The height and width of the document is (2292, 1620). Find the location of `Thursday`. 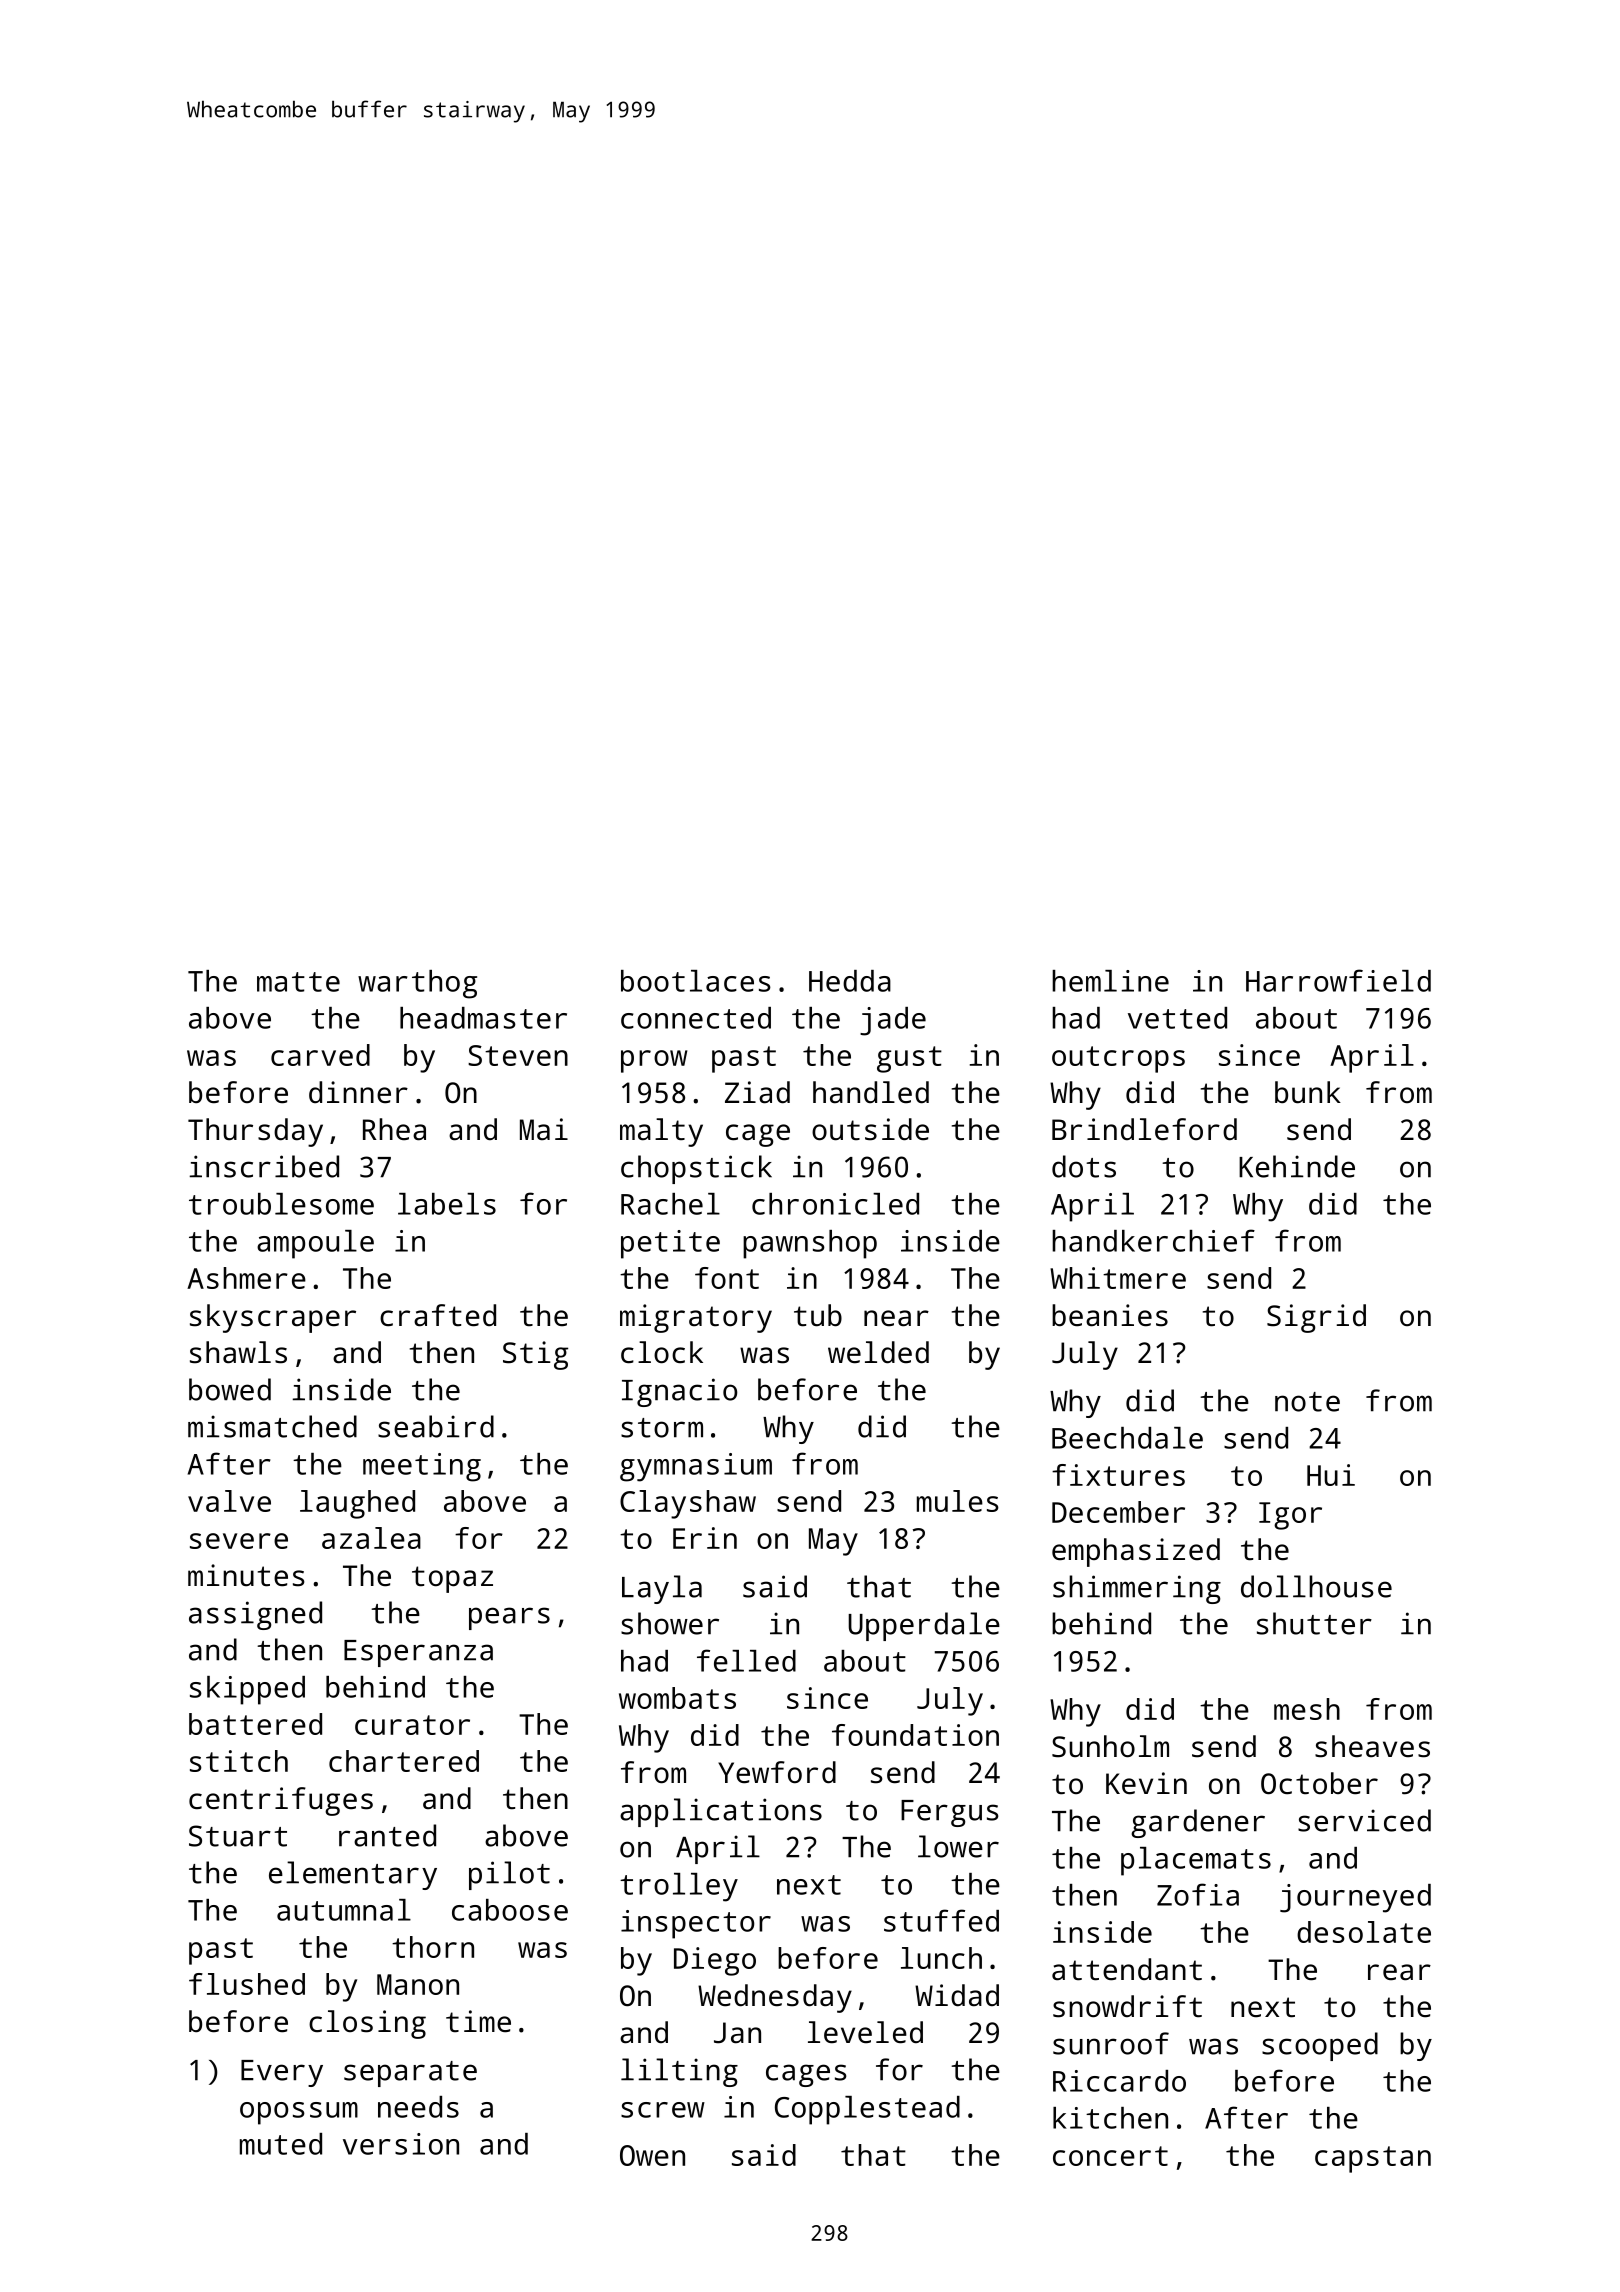

Thursday is located at coordinates (255, 1132).
